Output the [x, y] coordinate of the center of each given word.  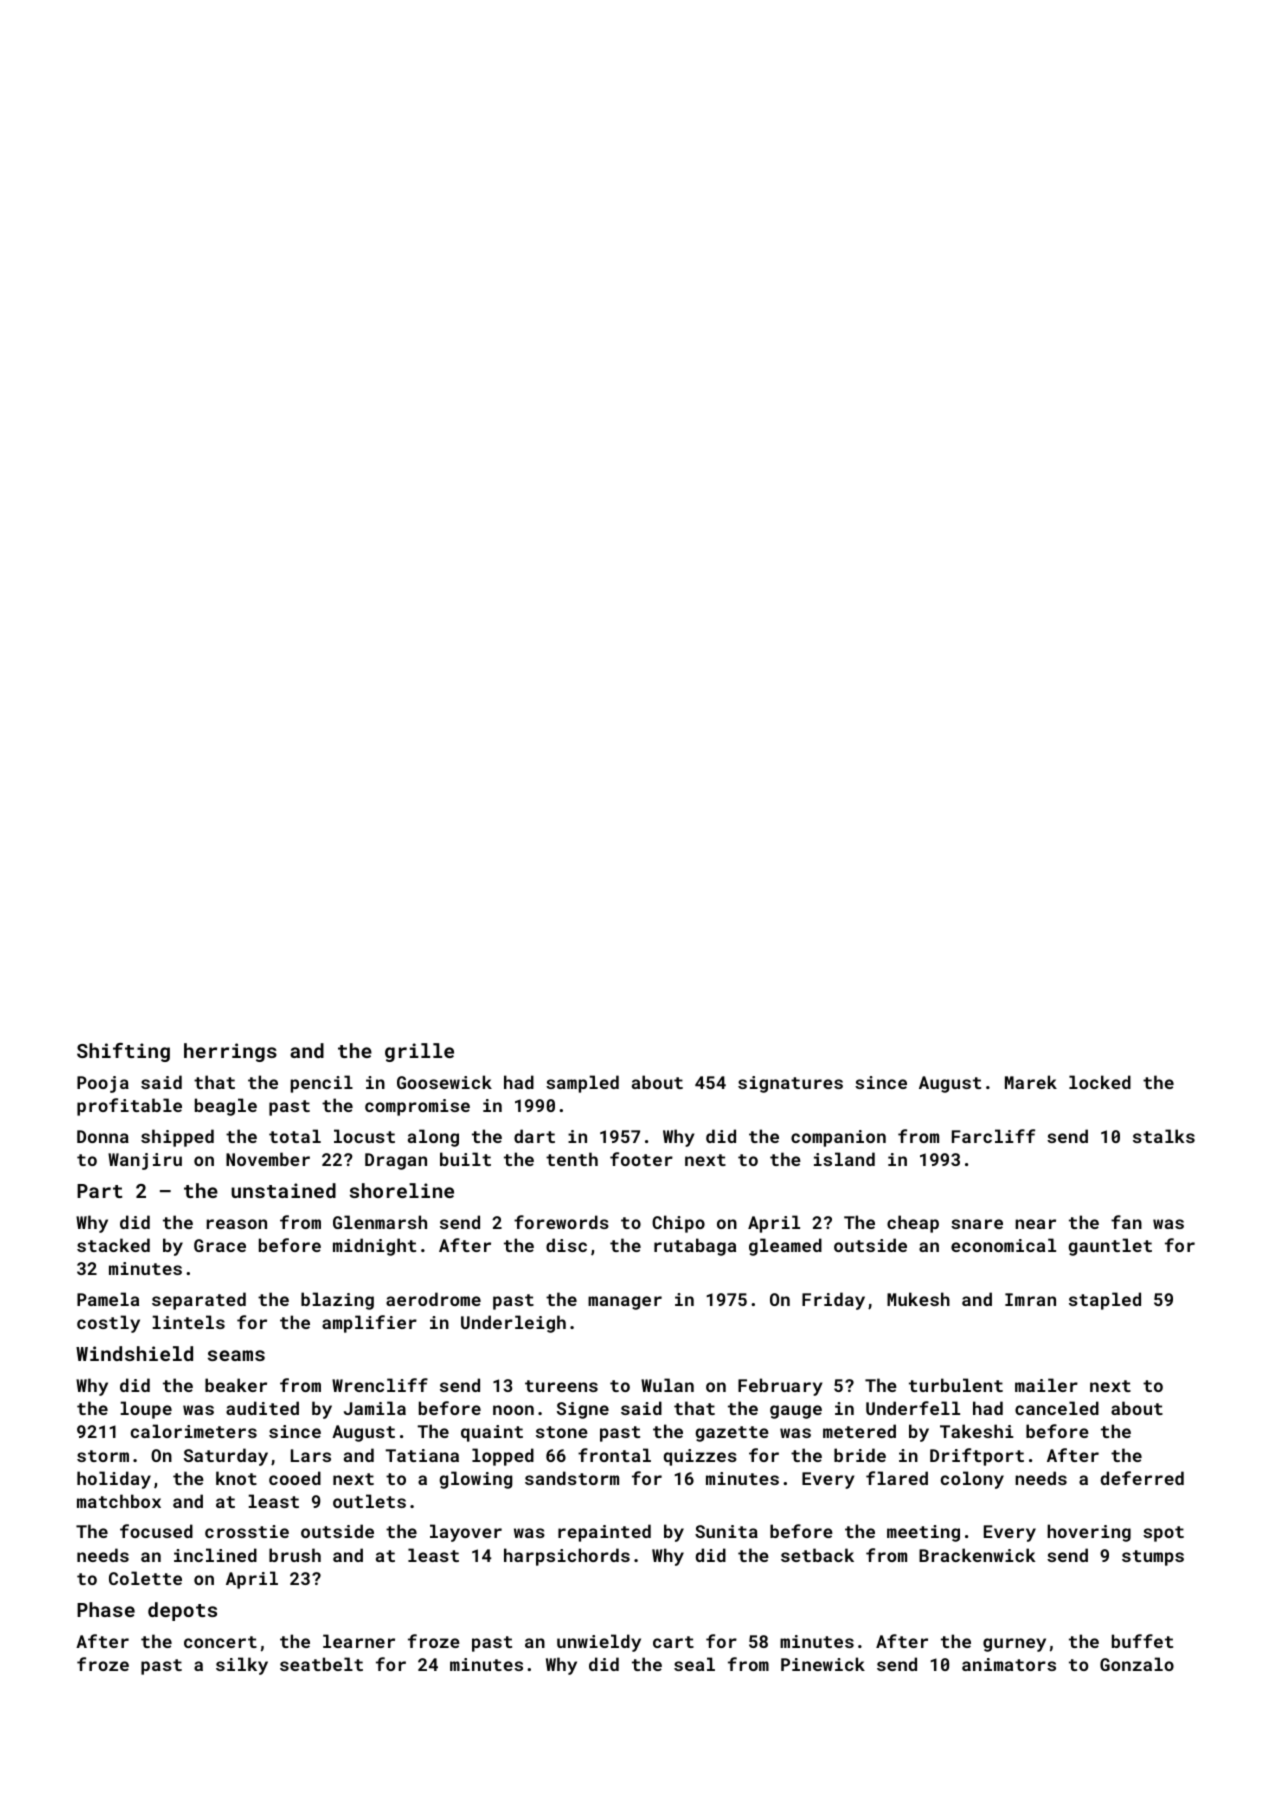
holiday [114, 1480]
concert [220, 1642]
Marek [1031, 1082]
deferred [1142, 1478]
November [268, 1159]
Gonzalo [1137, 1664]
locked [1100, 1082]
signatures [790, 1084]
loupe [146, 1410]
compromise [417, 1107]
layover [466, 1533]
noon [513, 1410]
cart [673, 1642]
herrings [230, 1052]
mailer [1046, 1385]
